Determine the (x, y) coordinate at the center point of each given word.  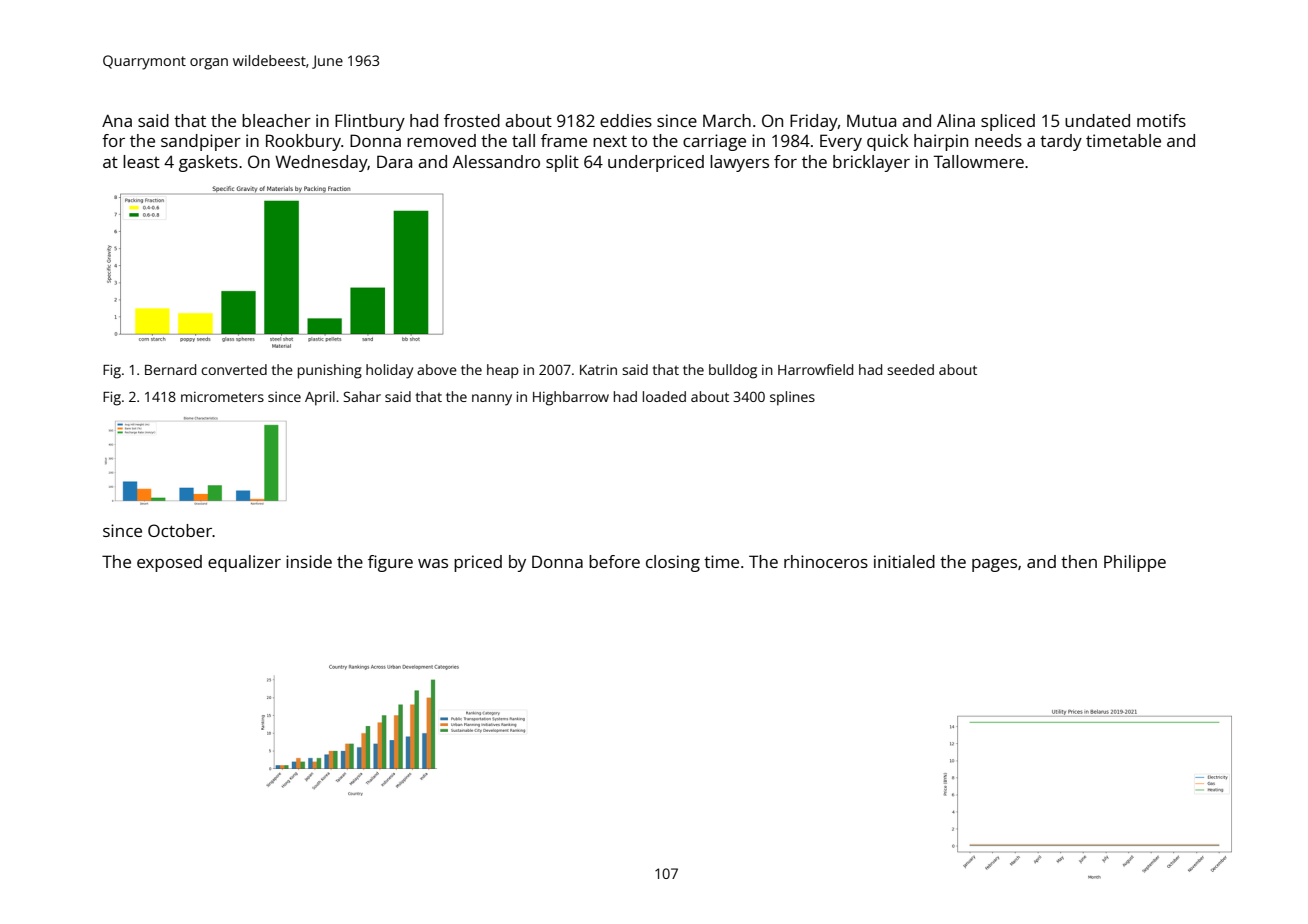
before (614, 561)
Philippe (1135, 563)
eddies (626, 120)
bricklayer (871, 163)
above (437, 369)
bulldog (733, 371)
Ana (117, 120)
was (433, 563)
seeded (910, 369)
